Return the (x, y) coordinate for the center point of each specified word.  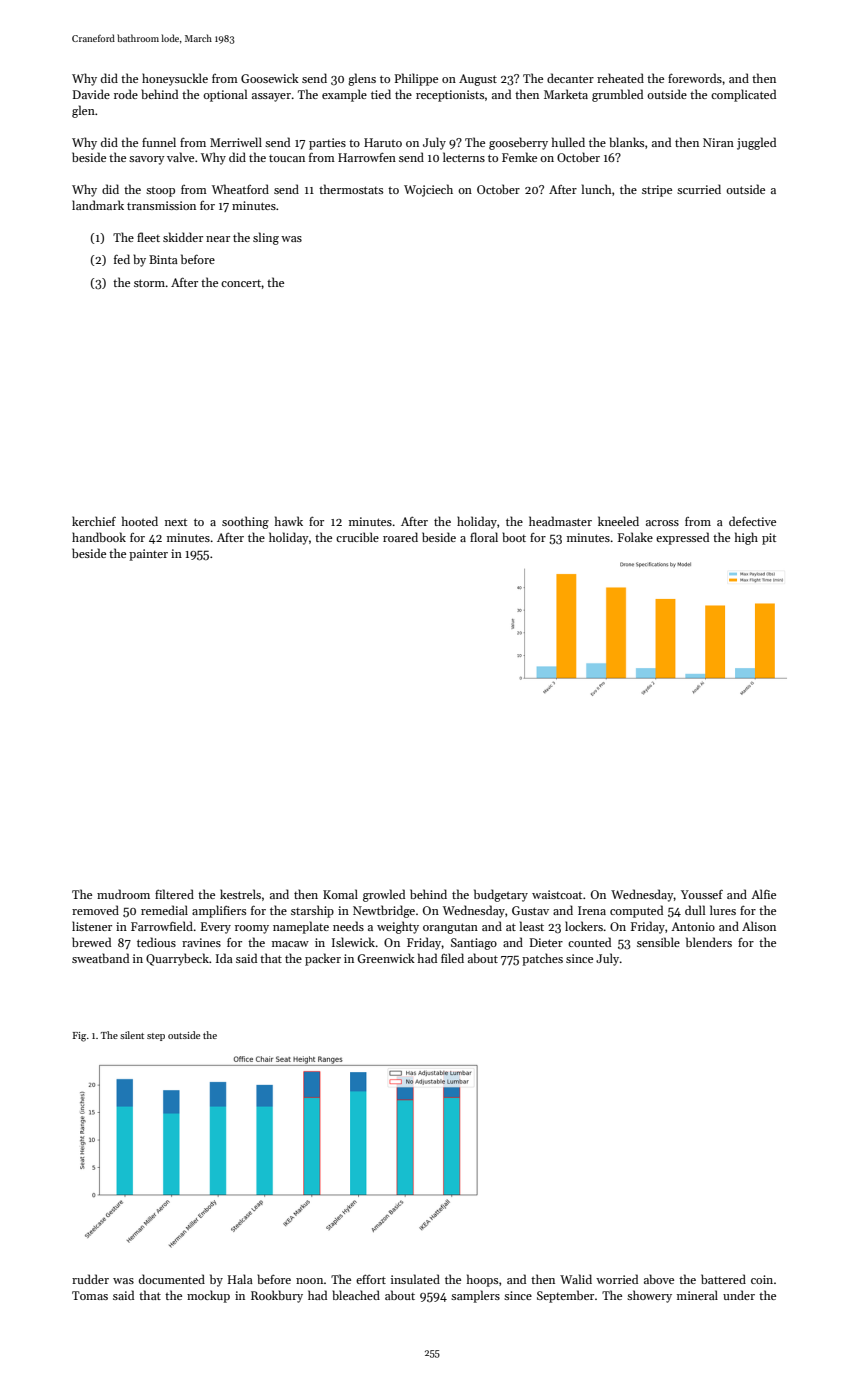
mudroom (123, 894)
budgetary (501, 895)
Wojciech (428, 190)
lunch (597, 189)
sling (266, 238)
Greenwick (386, 958)
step (156, 1037)
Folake (635, 537)
